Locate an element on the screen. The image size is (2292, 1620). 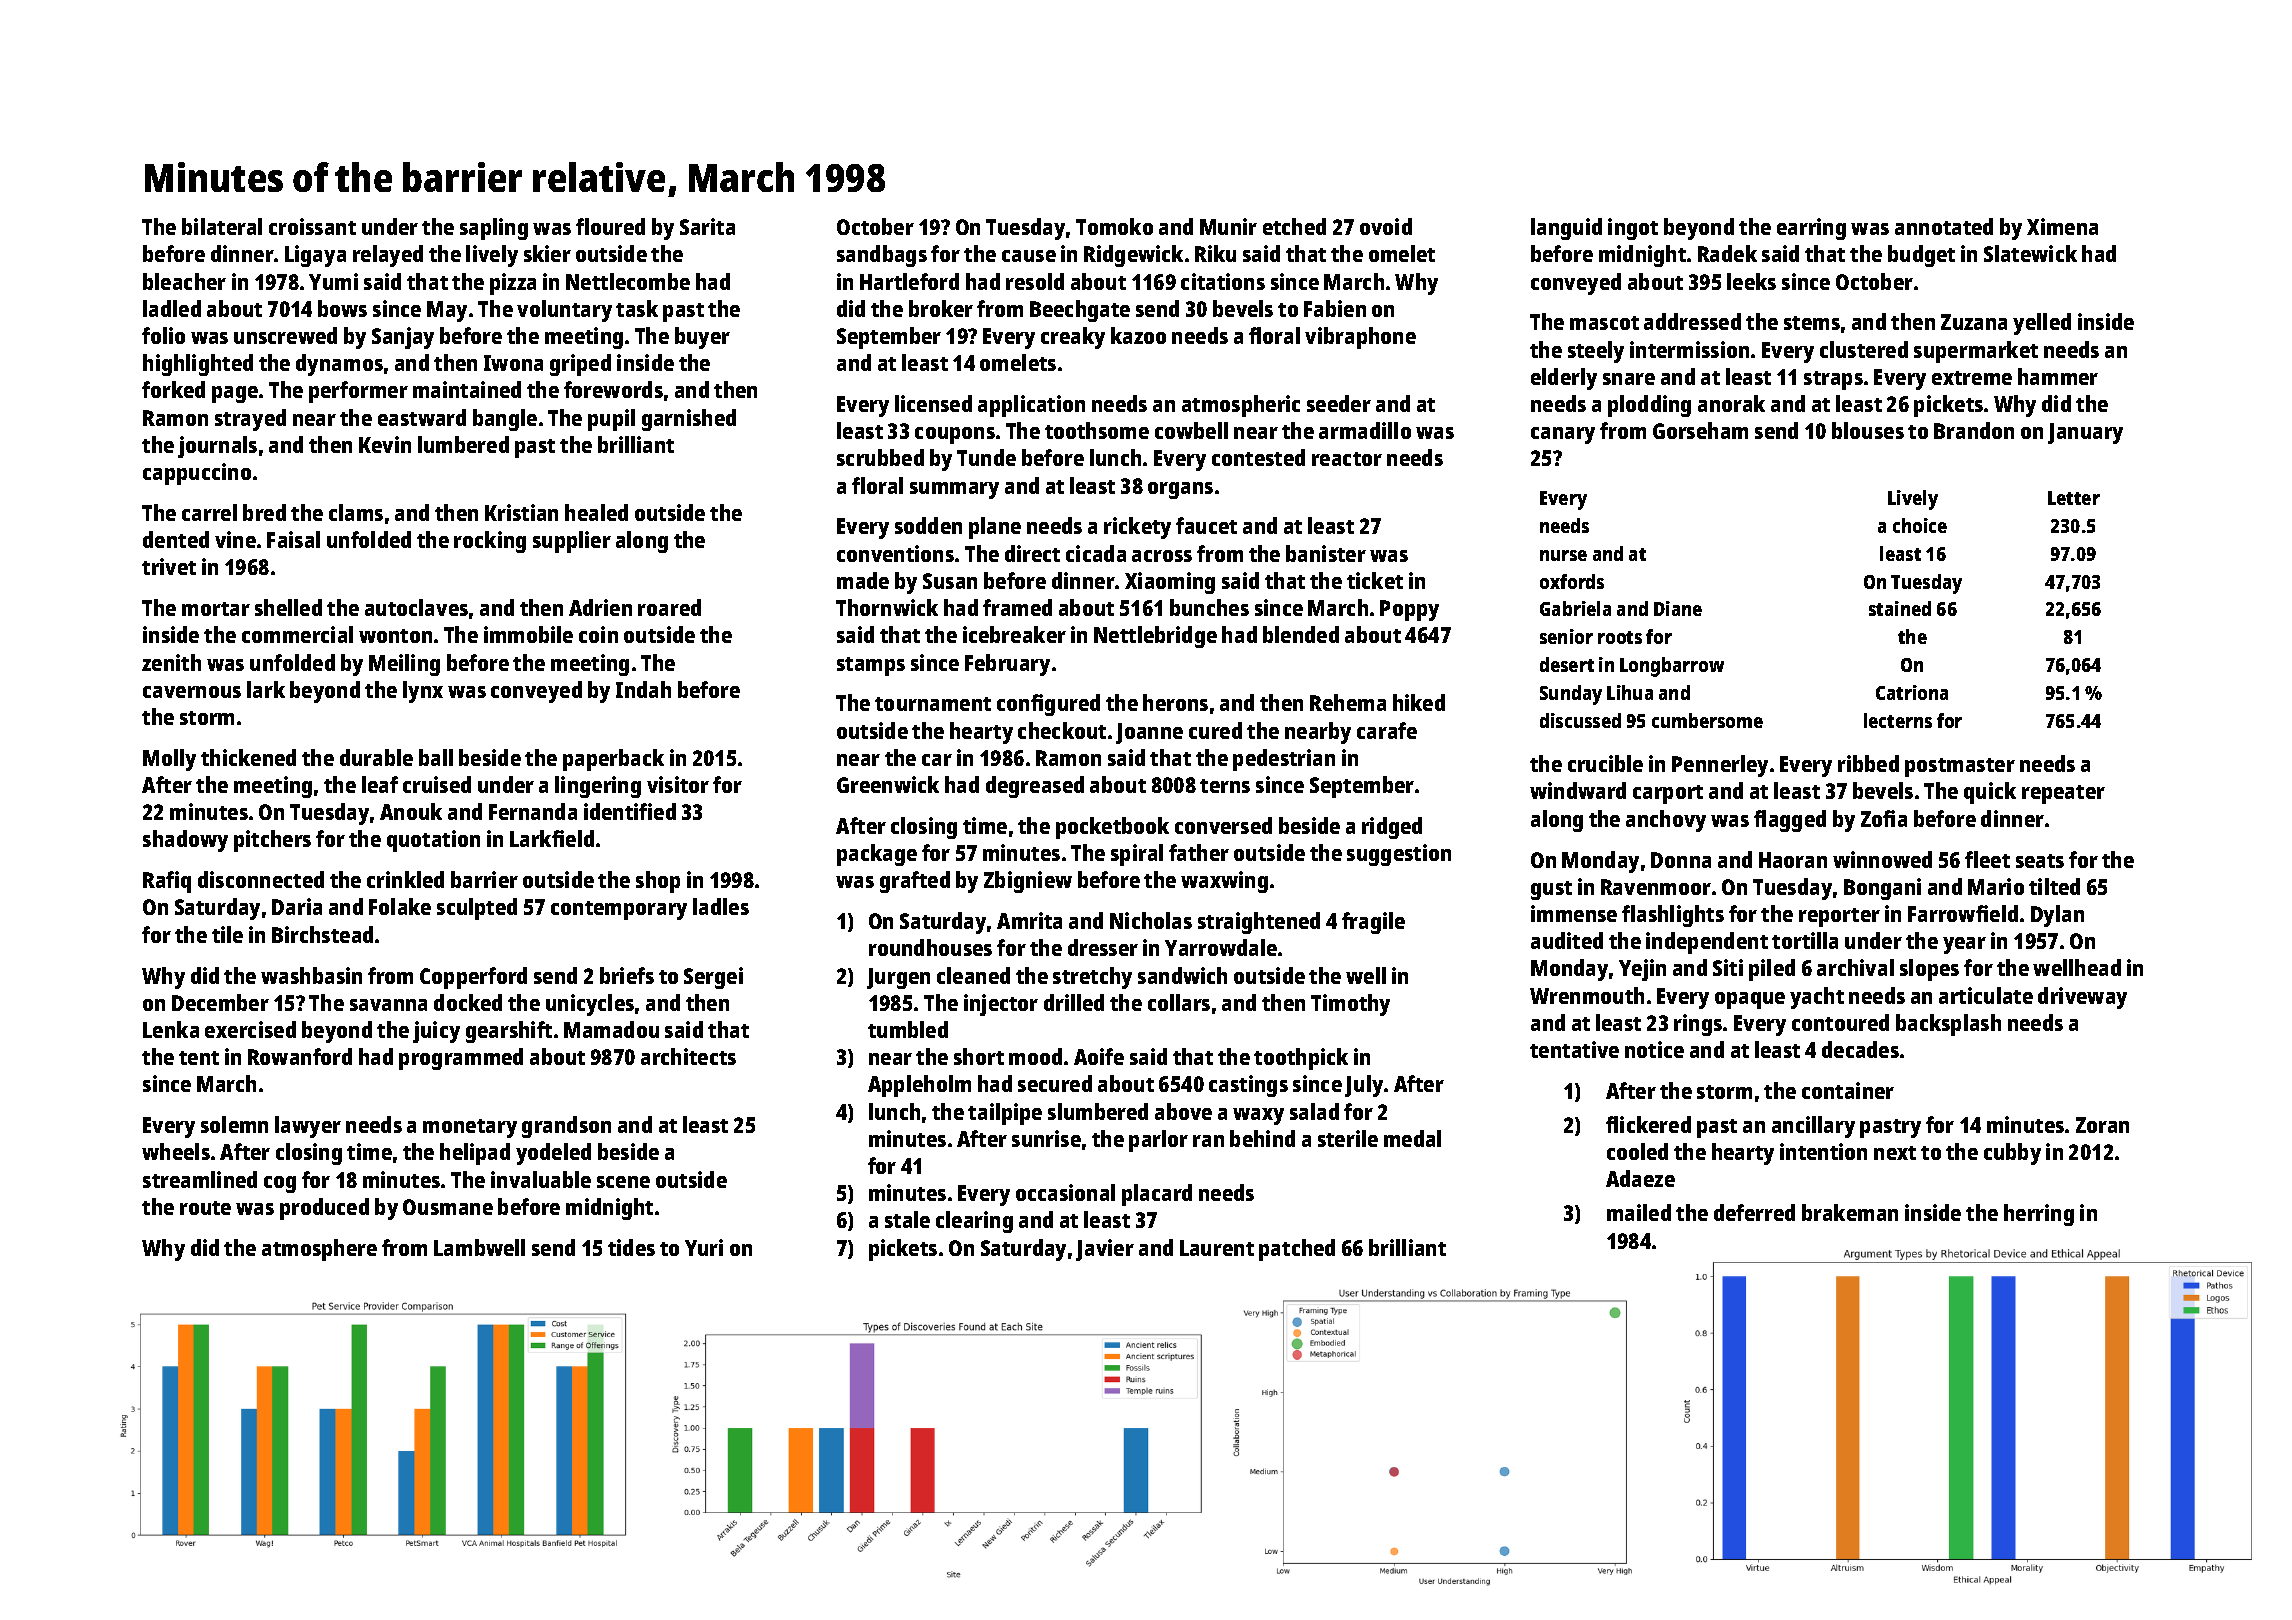
seeder is located at coordinates (1339, 403).
